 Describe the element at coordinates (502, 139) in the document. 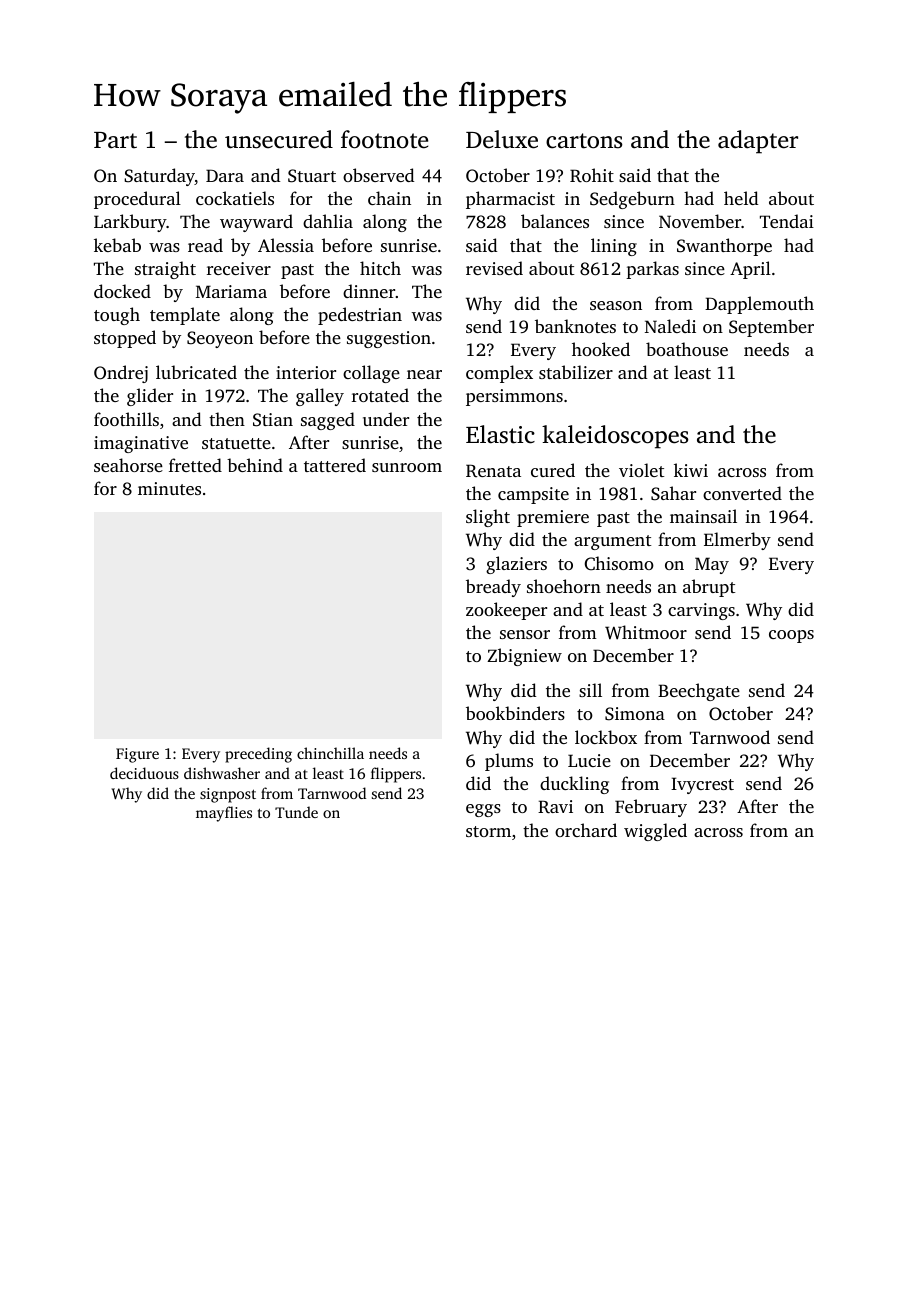

I see `Deluxe` at that location.
